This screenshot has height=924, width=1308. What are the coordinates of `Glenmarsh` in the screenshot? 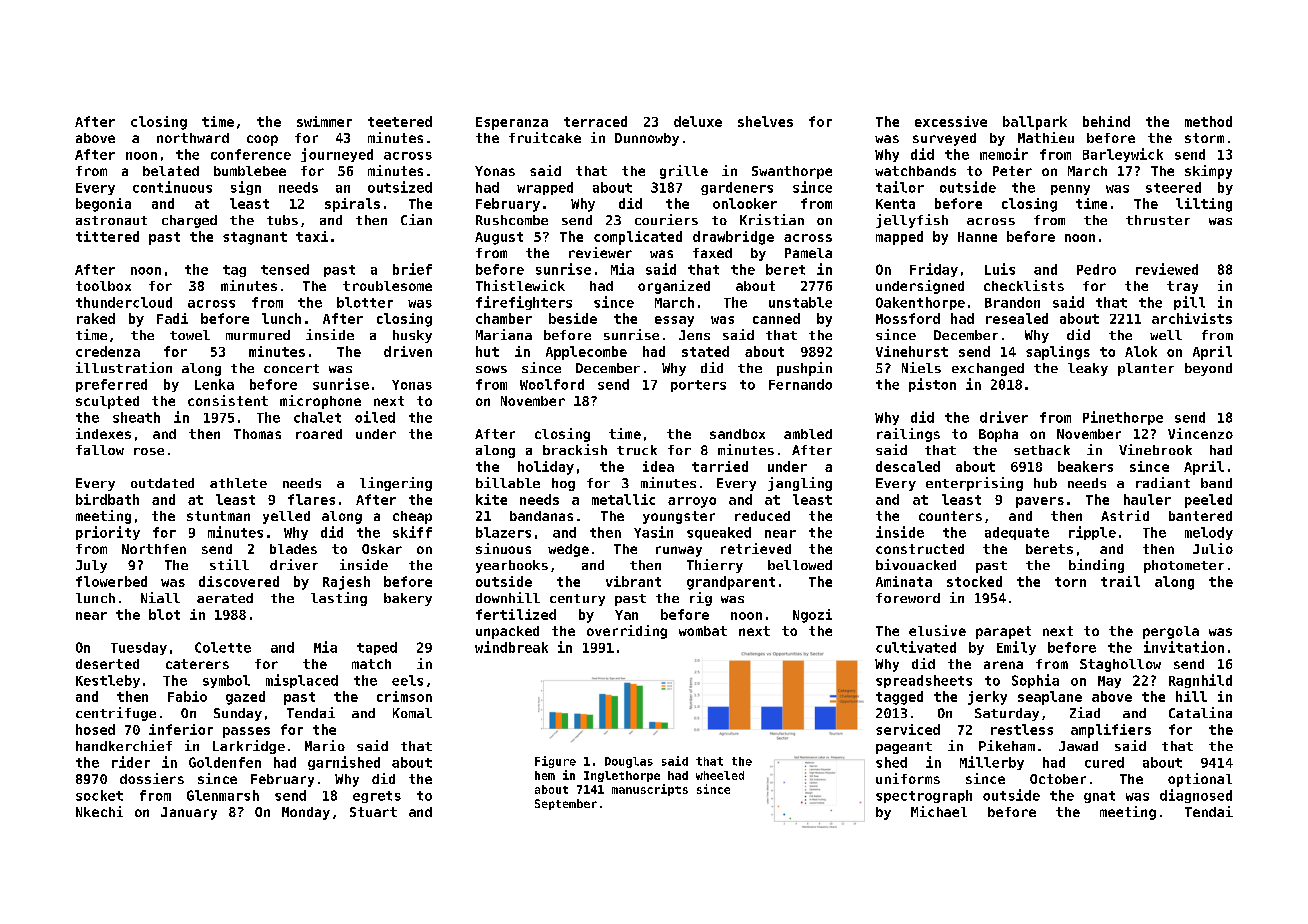 It's located at (223, 795).
